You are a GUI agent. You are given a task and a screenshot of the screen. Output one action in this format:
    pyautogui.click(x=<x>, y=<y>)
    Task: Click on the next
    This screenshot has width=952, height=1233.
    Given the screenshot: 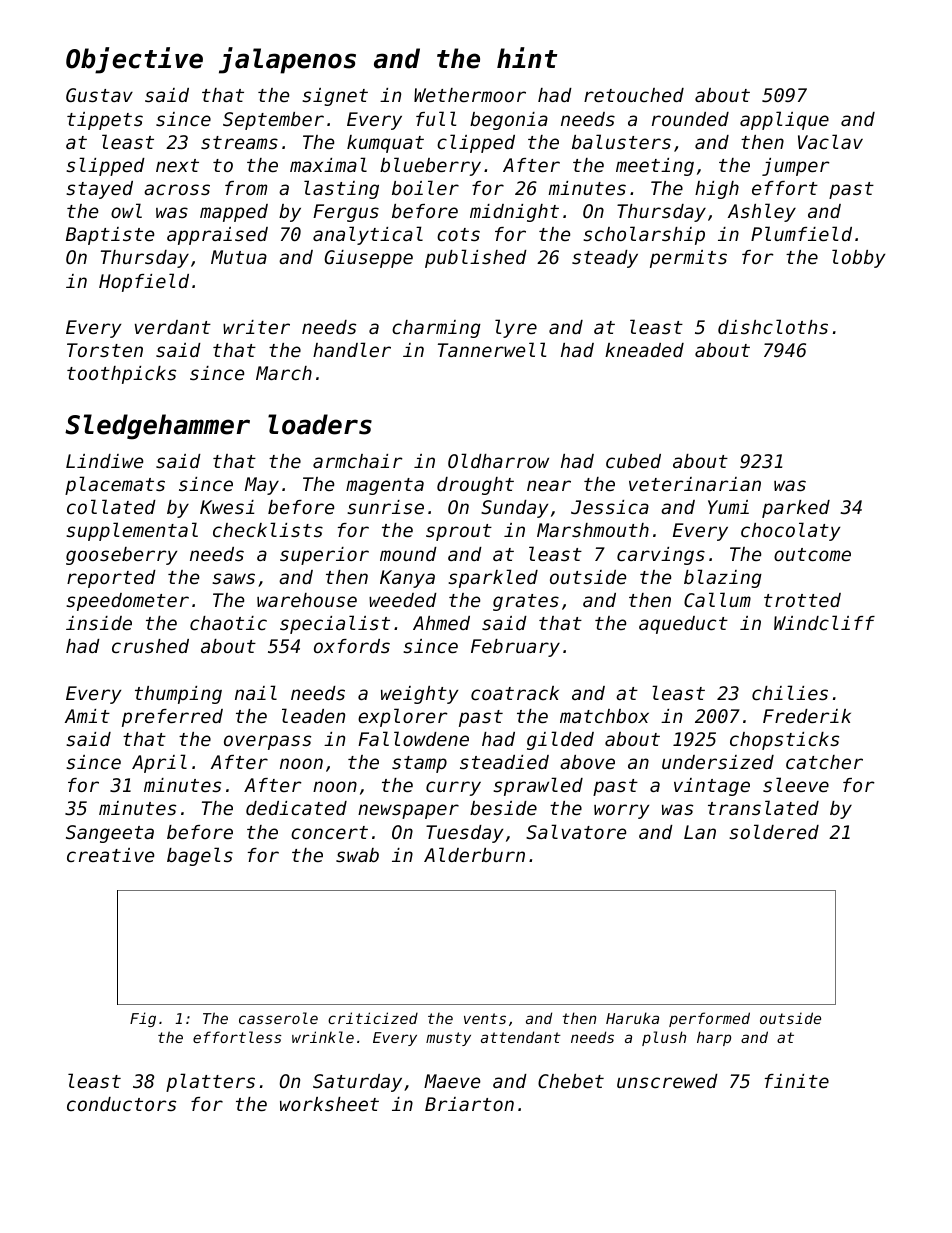 What is the action you would take?
    pyautogui.click(x=177, y=165)
